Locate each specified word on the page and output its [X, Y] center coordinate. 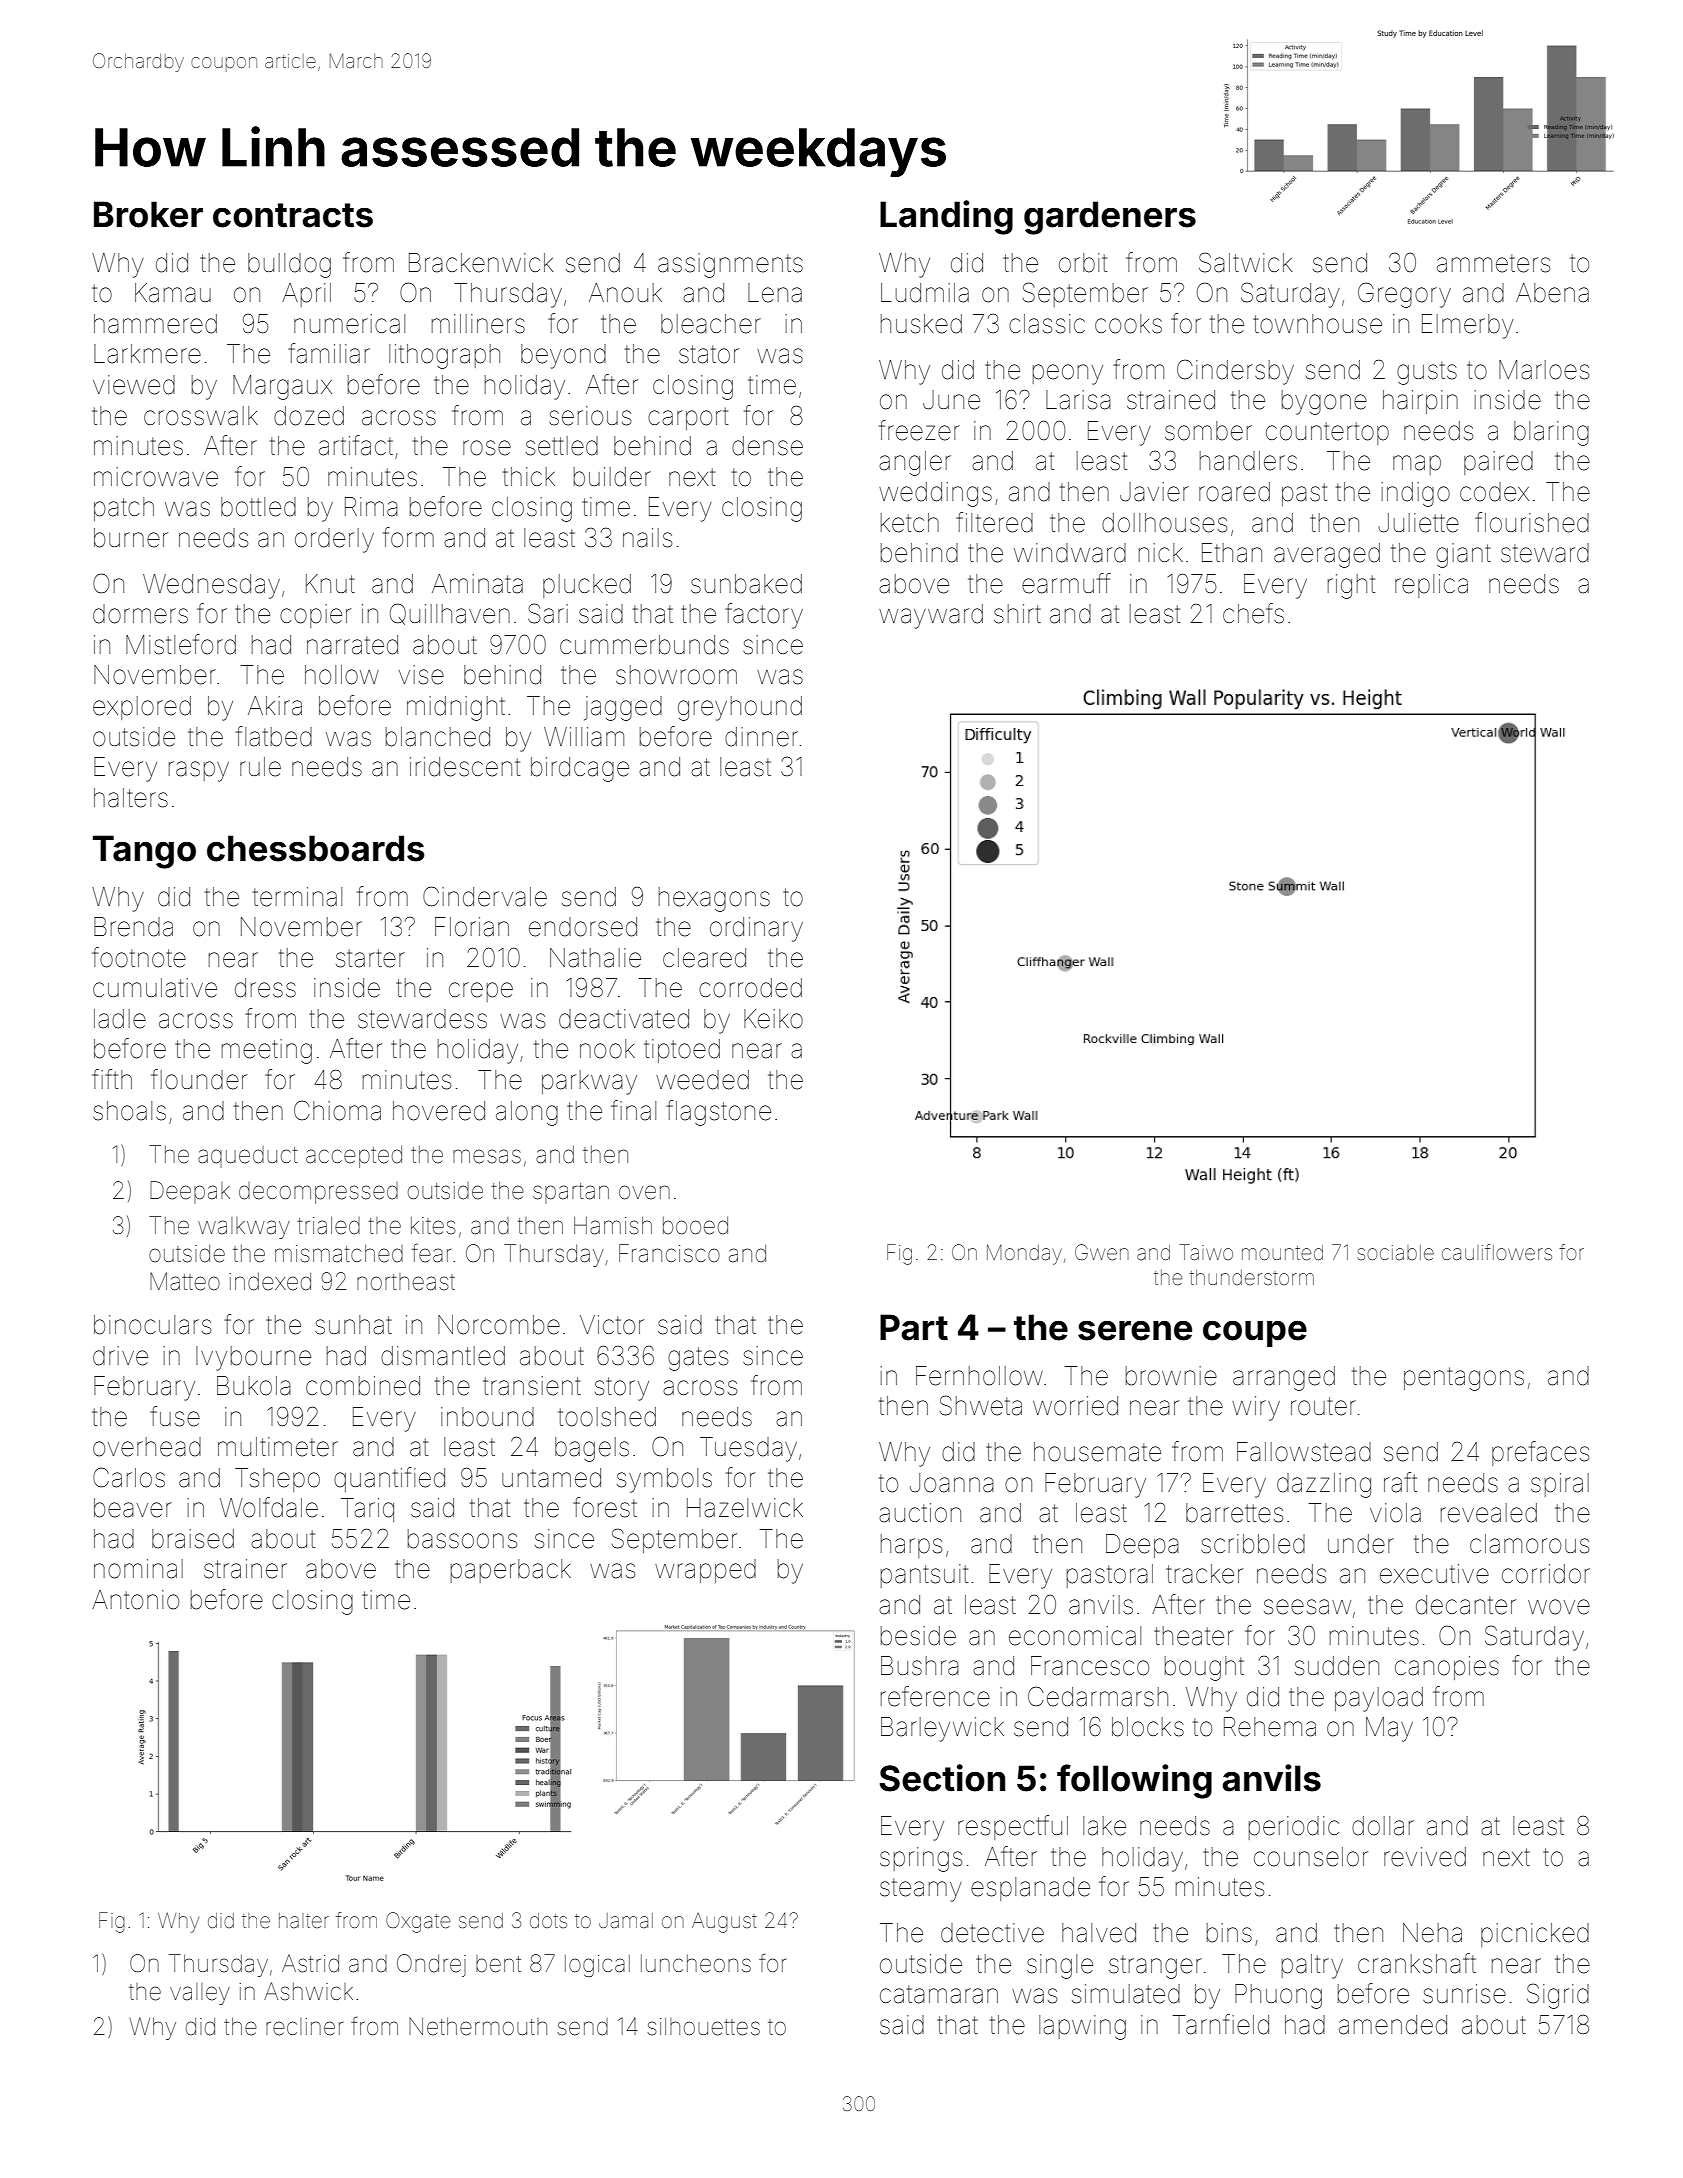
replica [1431, 586]
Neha [1432, 1933]
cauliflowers [1497, 1252]
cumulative [155, 988]
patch [124, 509]
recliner [304, 2027]
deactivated [624, 1019]
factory [764, 616]
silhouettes [703, 2027]
